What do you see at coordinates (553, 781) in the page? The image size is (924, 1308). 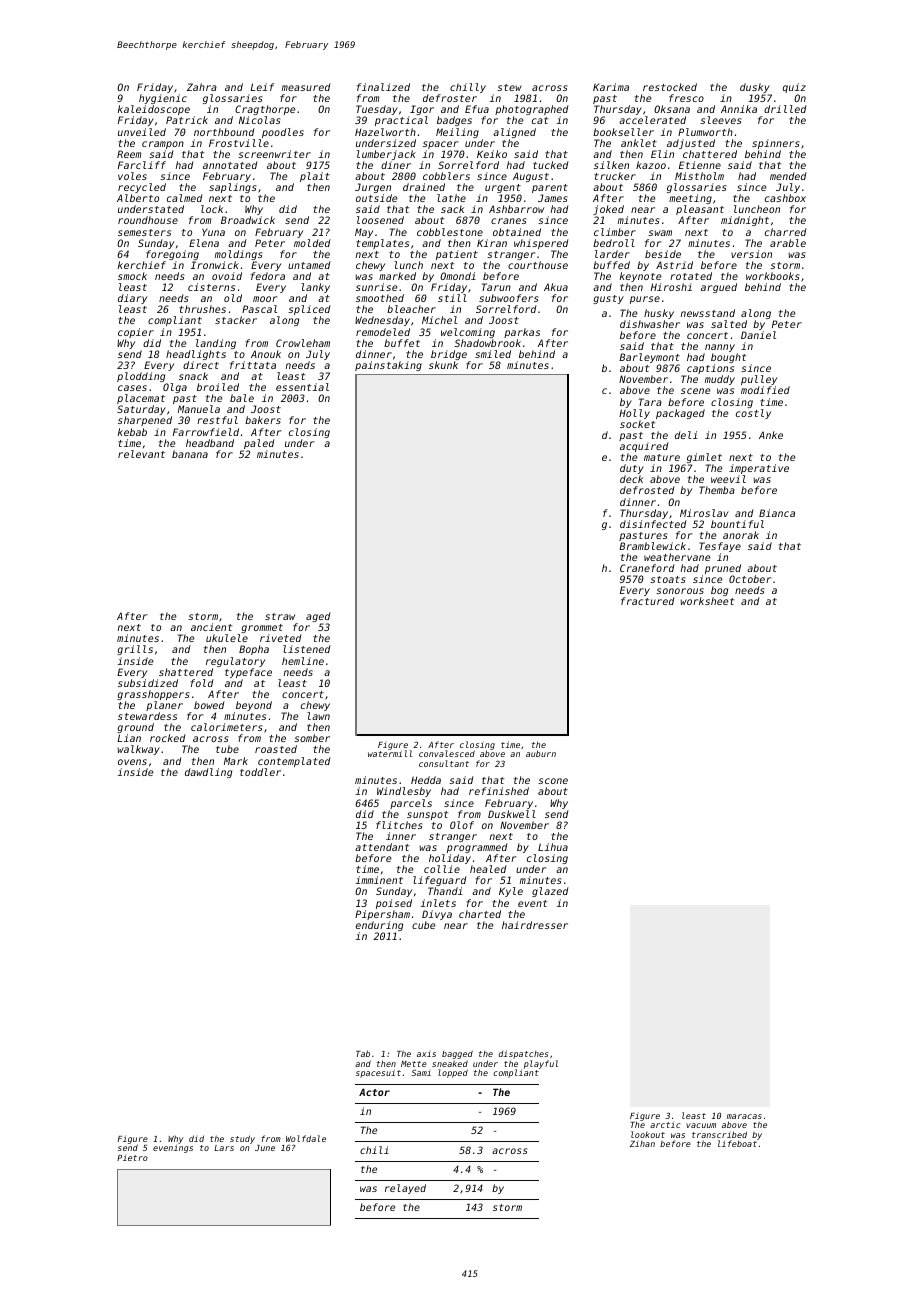 I see `scone` at bounding box center [553, 781].
